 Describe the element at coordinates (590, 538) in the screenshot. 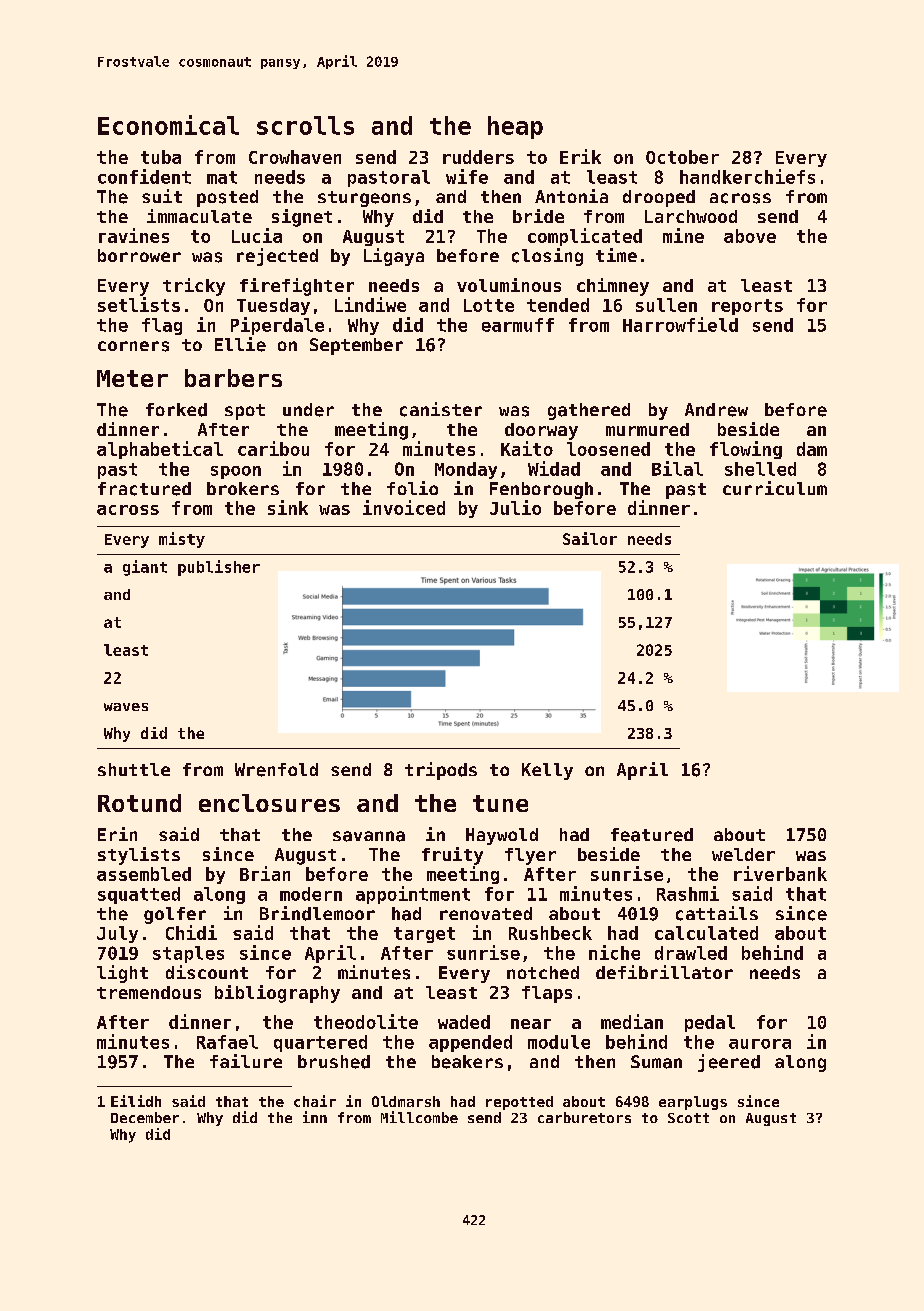

I see `Sailor` at that location.
